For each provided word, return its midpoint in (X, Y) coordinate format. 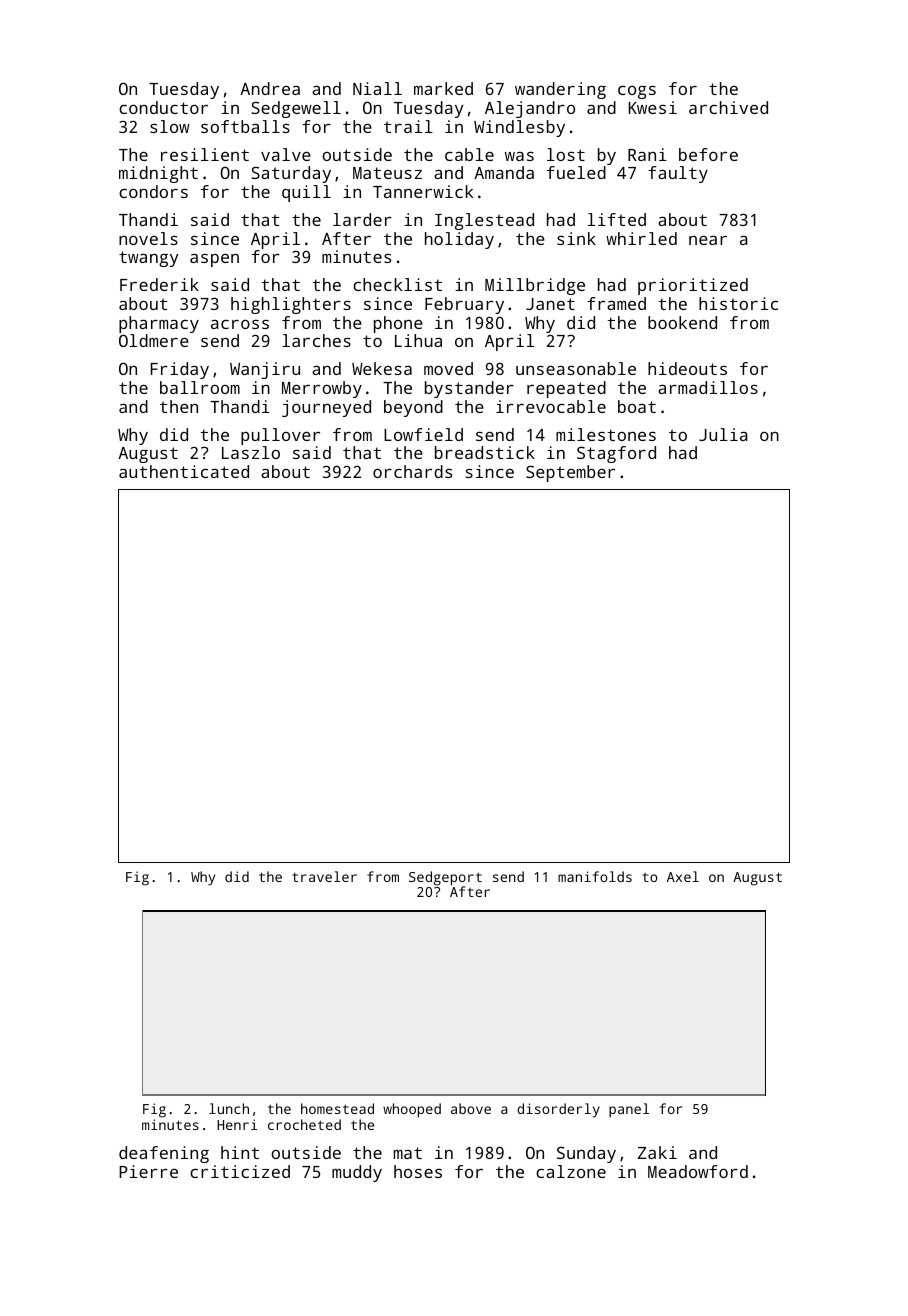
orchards (412, 471)
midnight (158, 174)
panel (629, 1110)
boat (637, 406)
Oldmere (154, 340)
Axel (683, 876)
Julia (723, 434)
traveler (324, 876)
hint (240, 1152)
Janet (550, 304)
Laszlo (251, 452)
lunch (229, 1108)
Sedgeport (445, 878)
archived (728, 107)
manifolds (595, 876)
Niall (377, 88)
